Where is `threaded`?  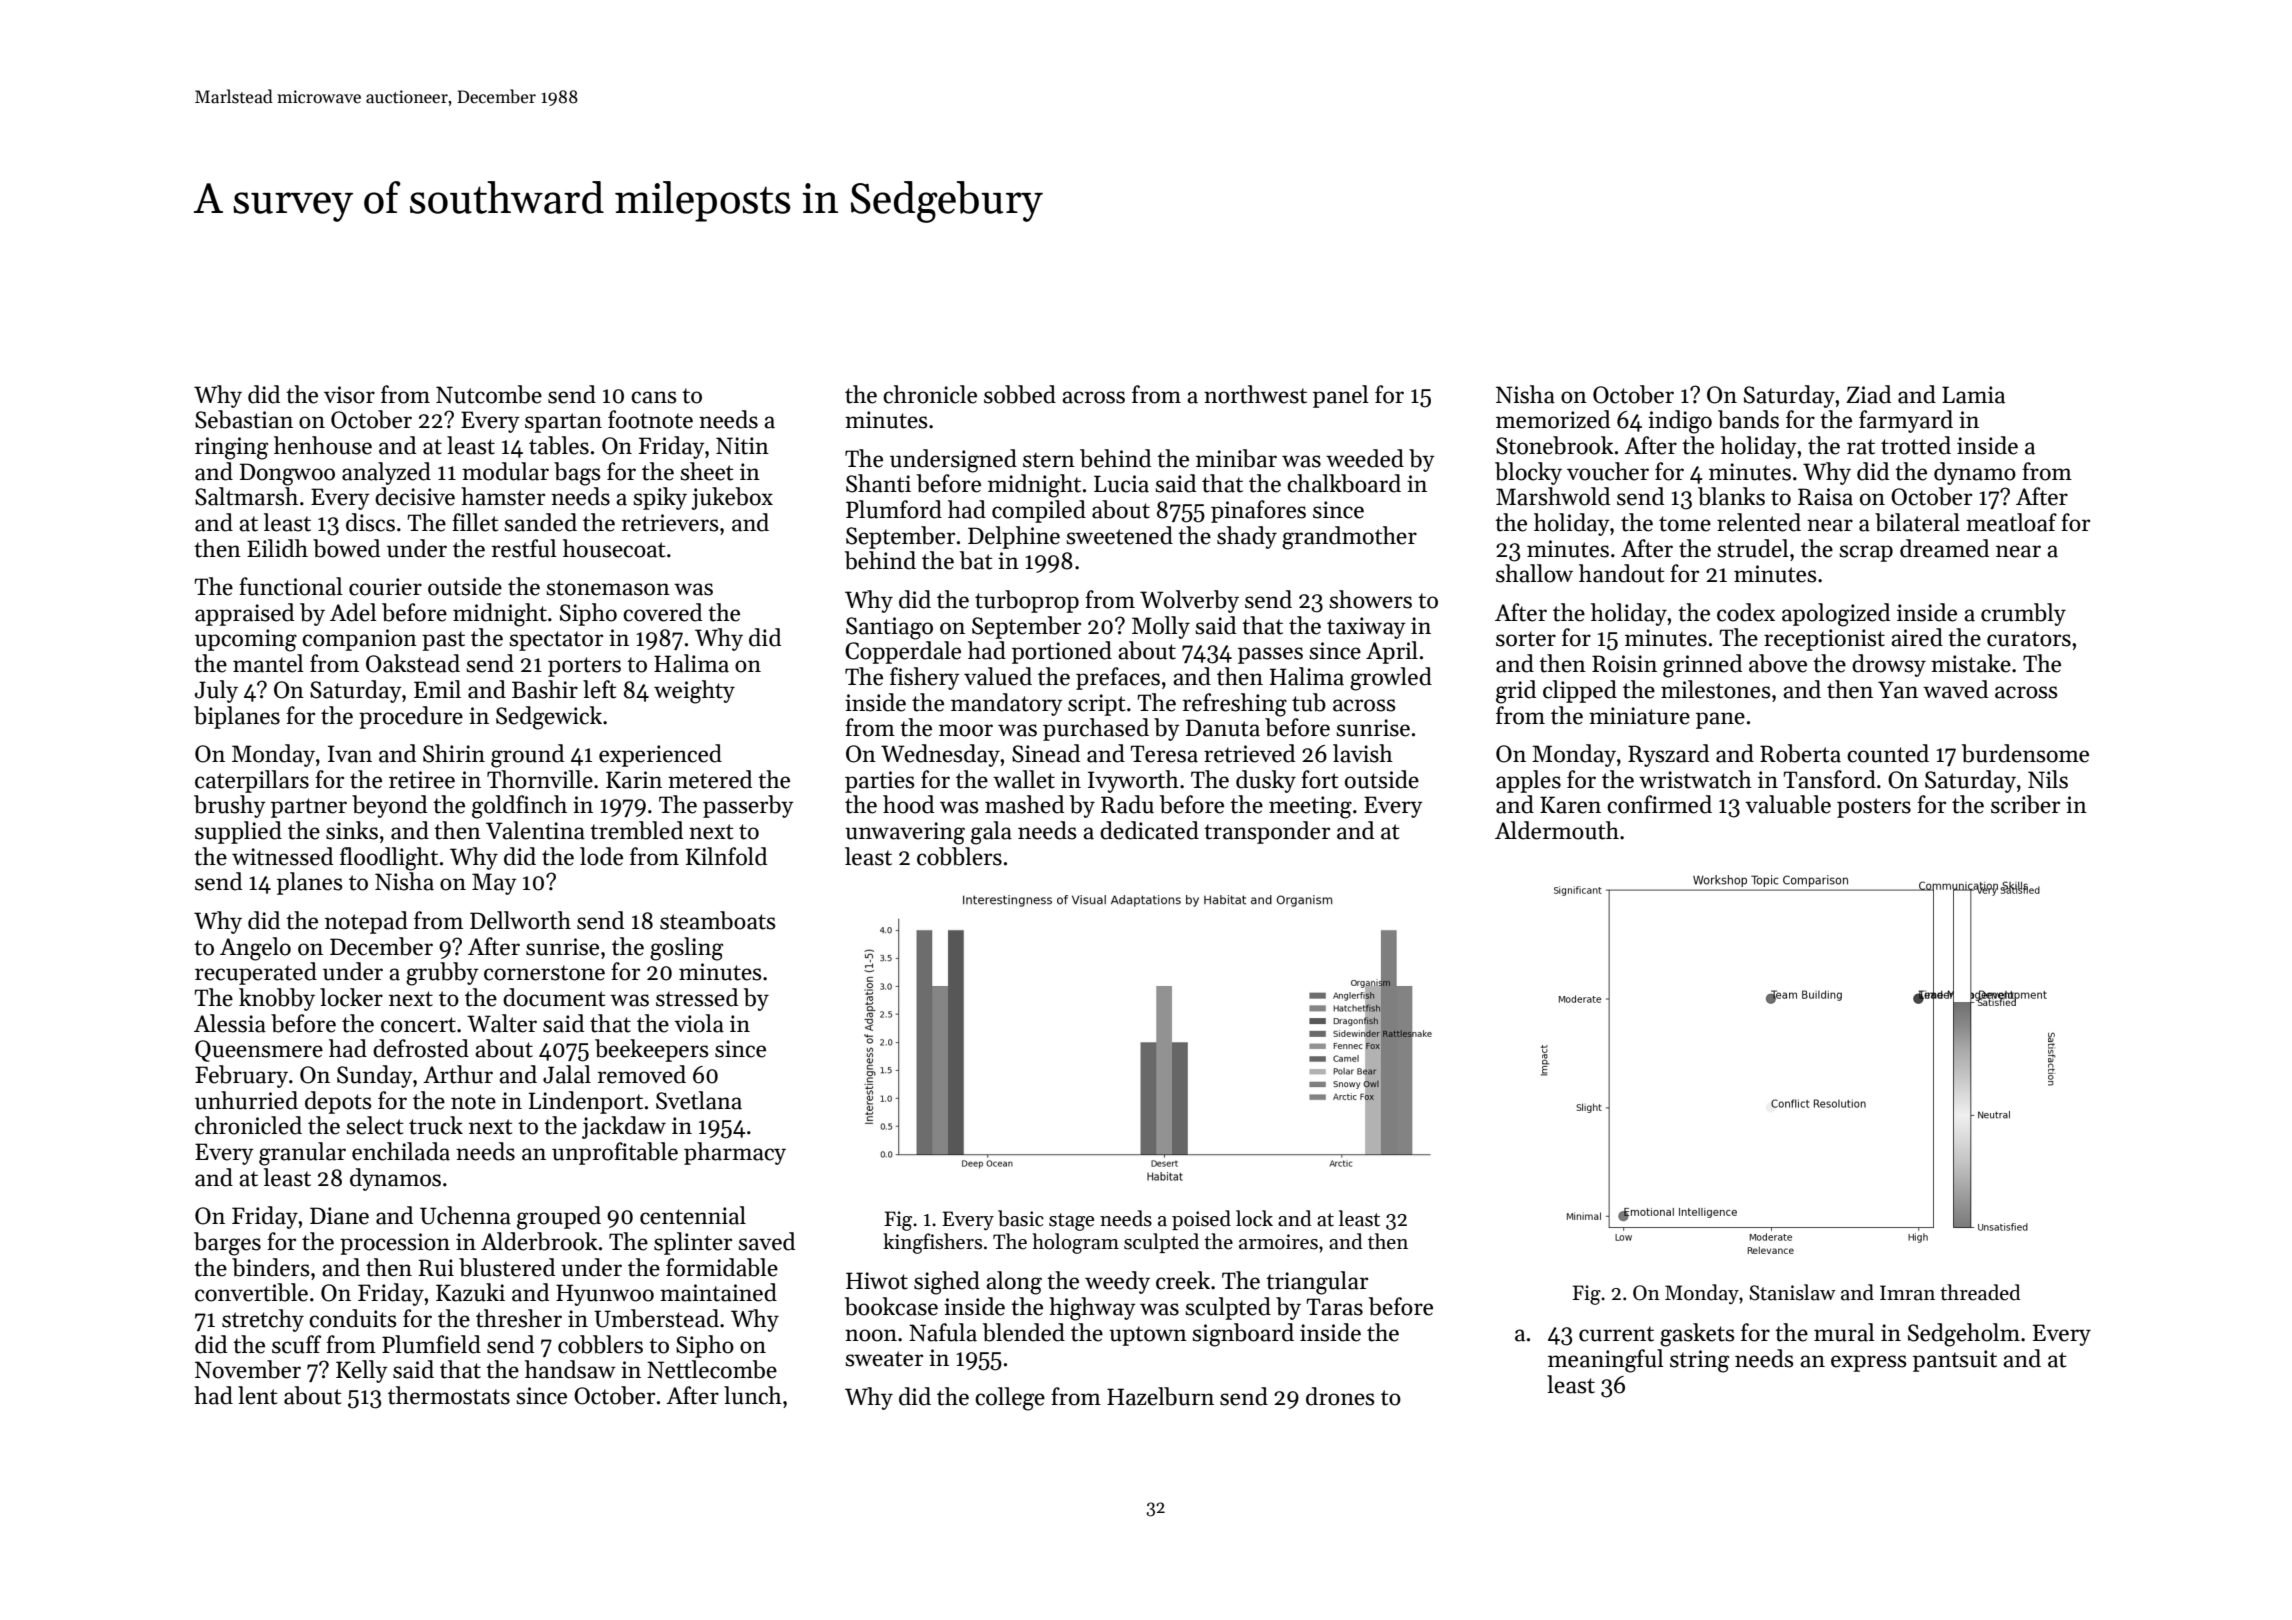 threaded is located at coordinates (1980, 1292).
